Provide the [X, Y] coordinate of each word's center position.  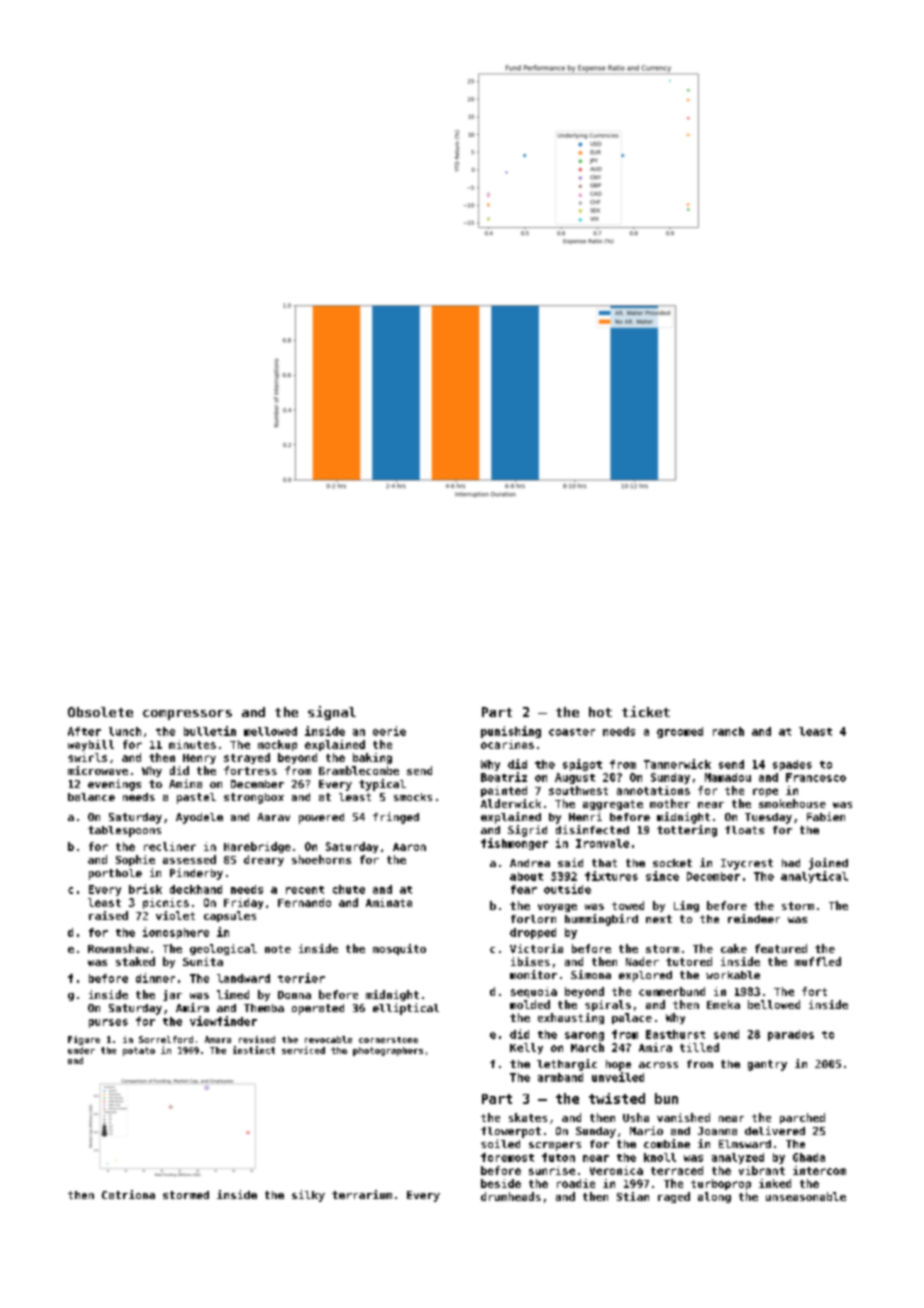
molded [530, 1004]
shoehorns [321, 859]
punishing [511, 732]
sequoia [534, 992]
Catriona [128, 1194]
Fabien [826, 816]
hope [618, 1065]
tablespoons [124, 831]
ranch [728, 731]
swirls [87, 757]
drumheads [511, 1196]
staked [135, 961]
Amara [218, 1039]
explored [645, 976]
